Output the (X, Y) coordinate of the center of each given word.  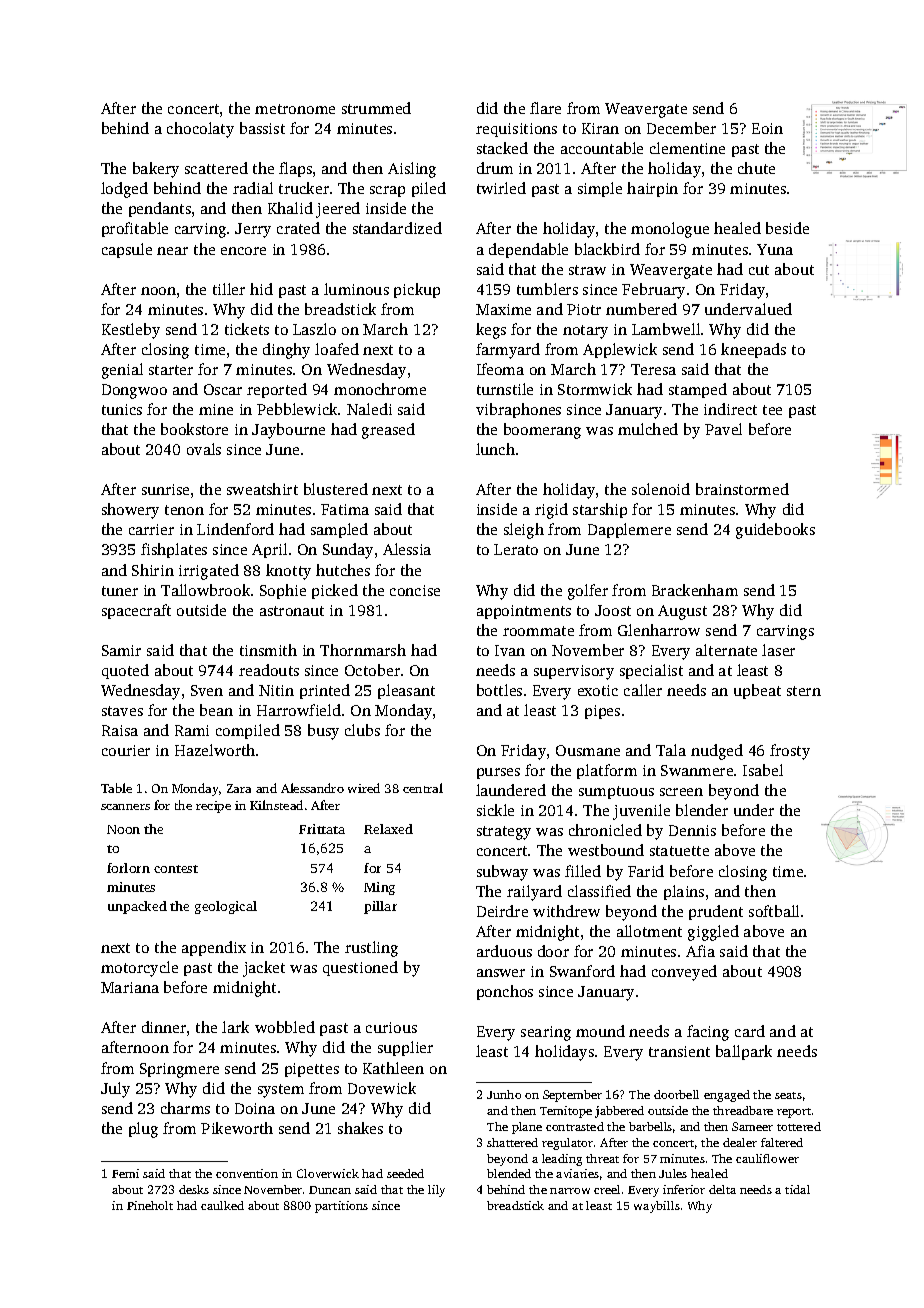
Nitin (276, 690)
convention (247, 1173)
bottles (499, 690)
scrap (387, 191)
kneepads (753, 350)
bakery (156, 170)
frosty (790, 752)
